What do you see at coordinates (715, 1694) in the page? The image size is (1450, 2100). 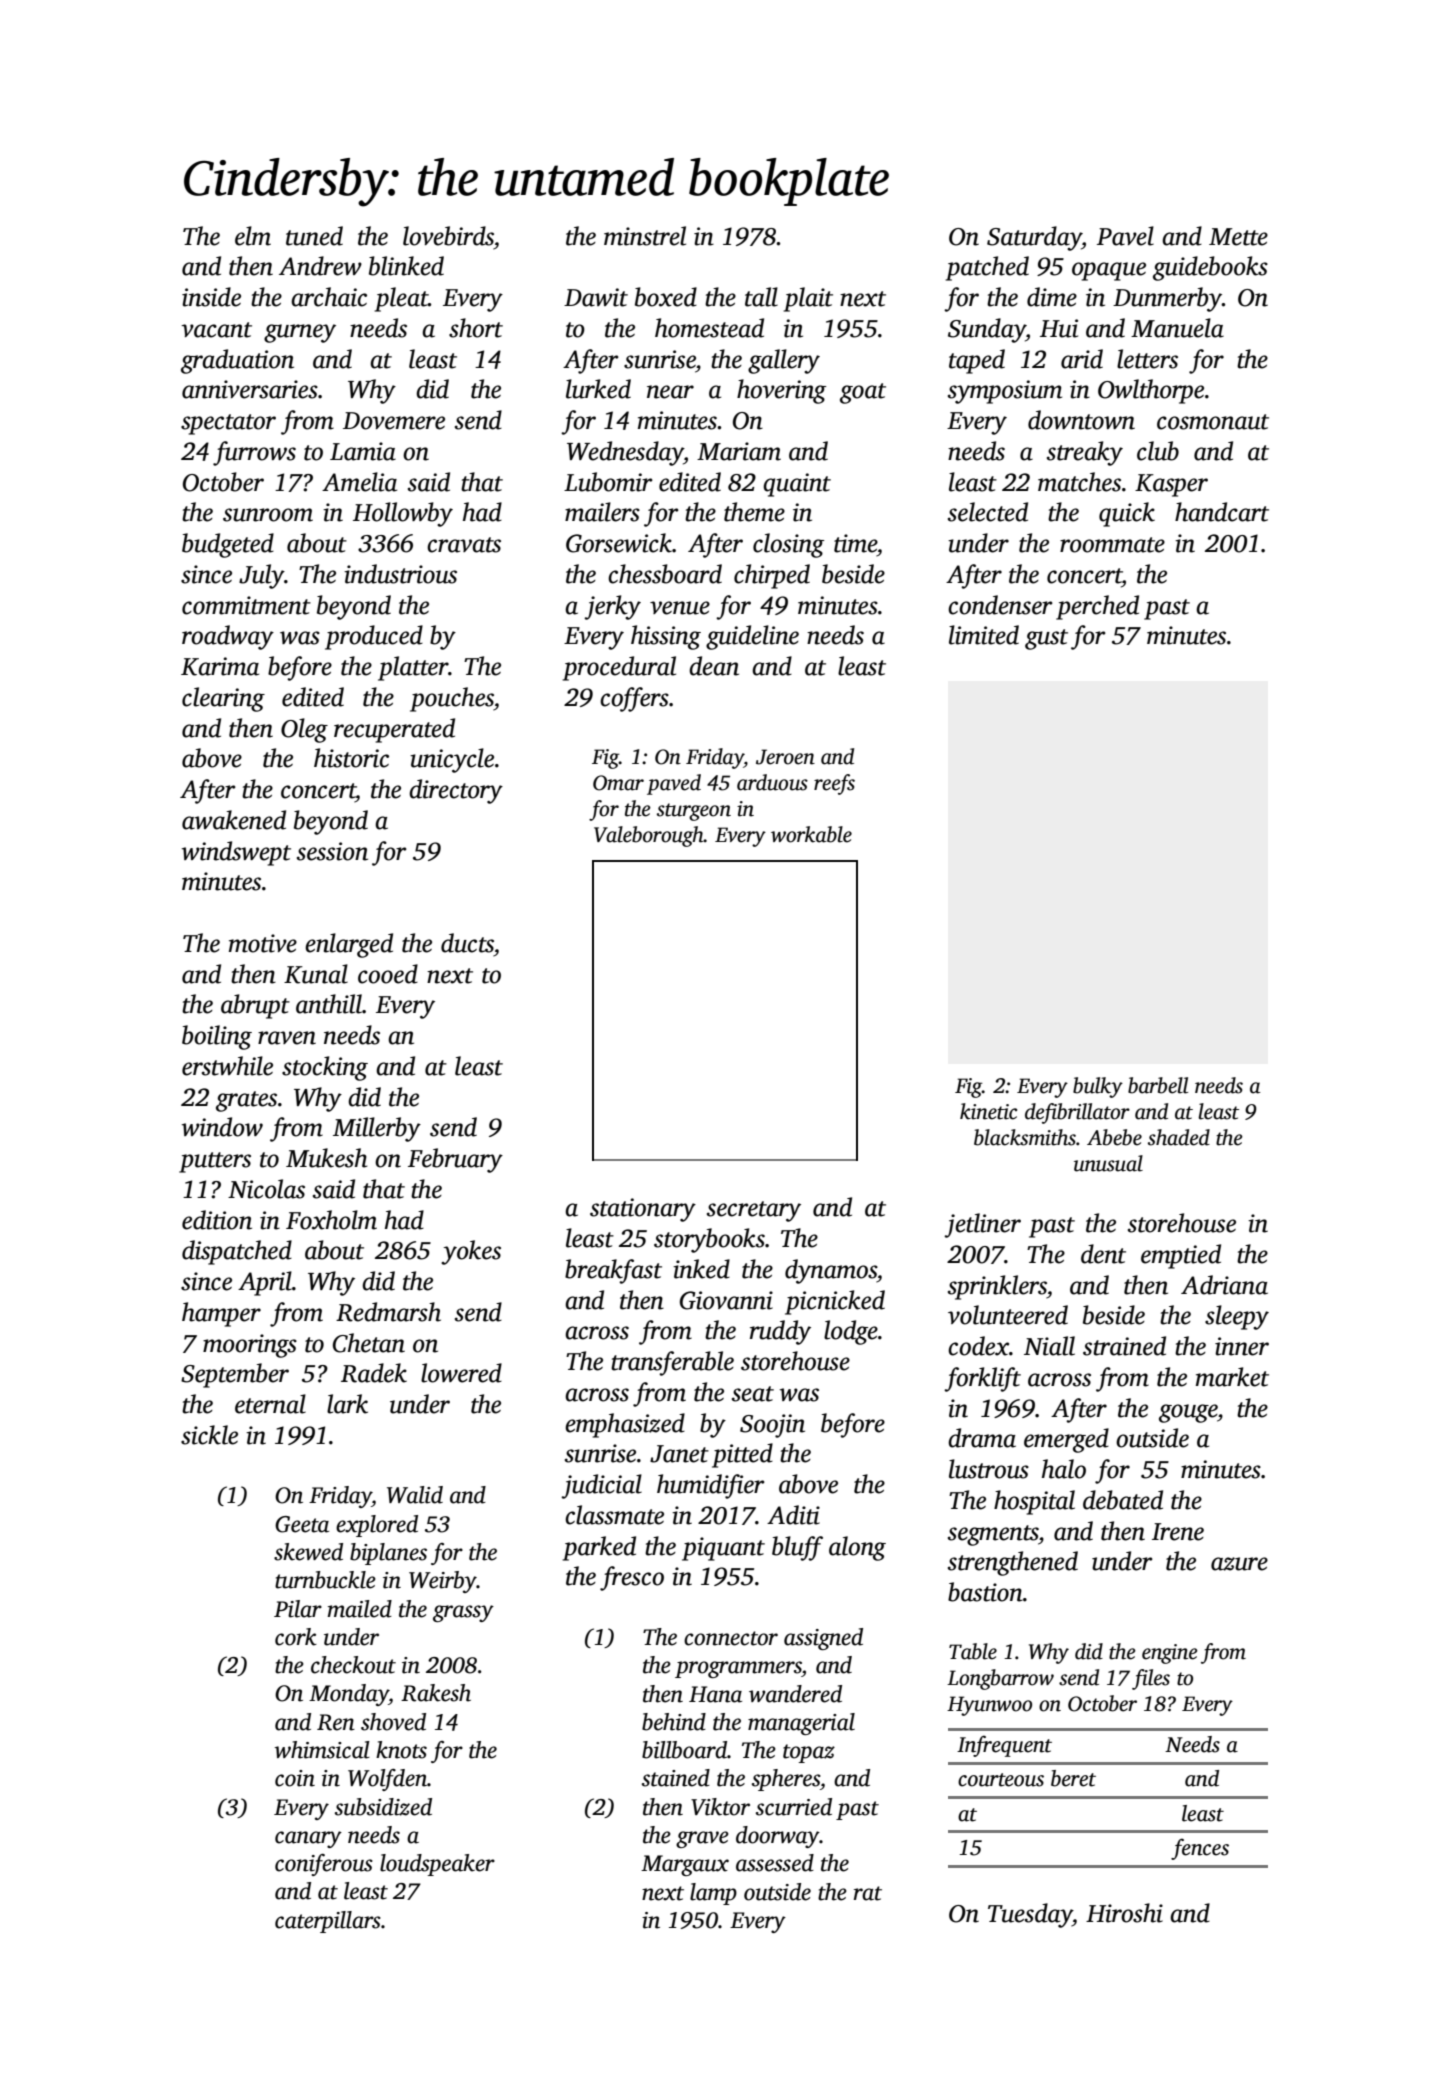 I see `Hana` at bounding box center [715, 1694].
